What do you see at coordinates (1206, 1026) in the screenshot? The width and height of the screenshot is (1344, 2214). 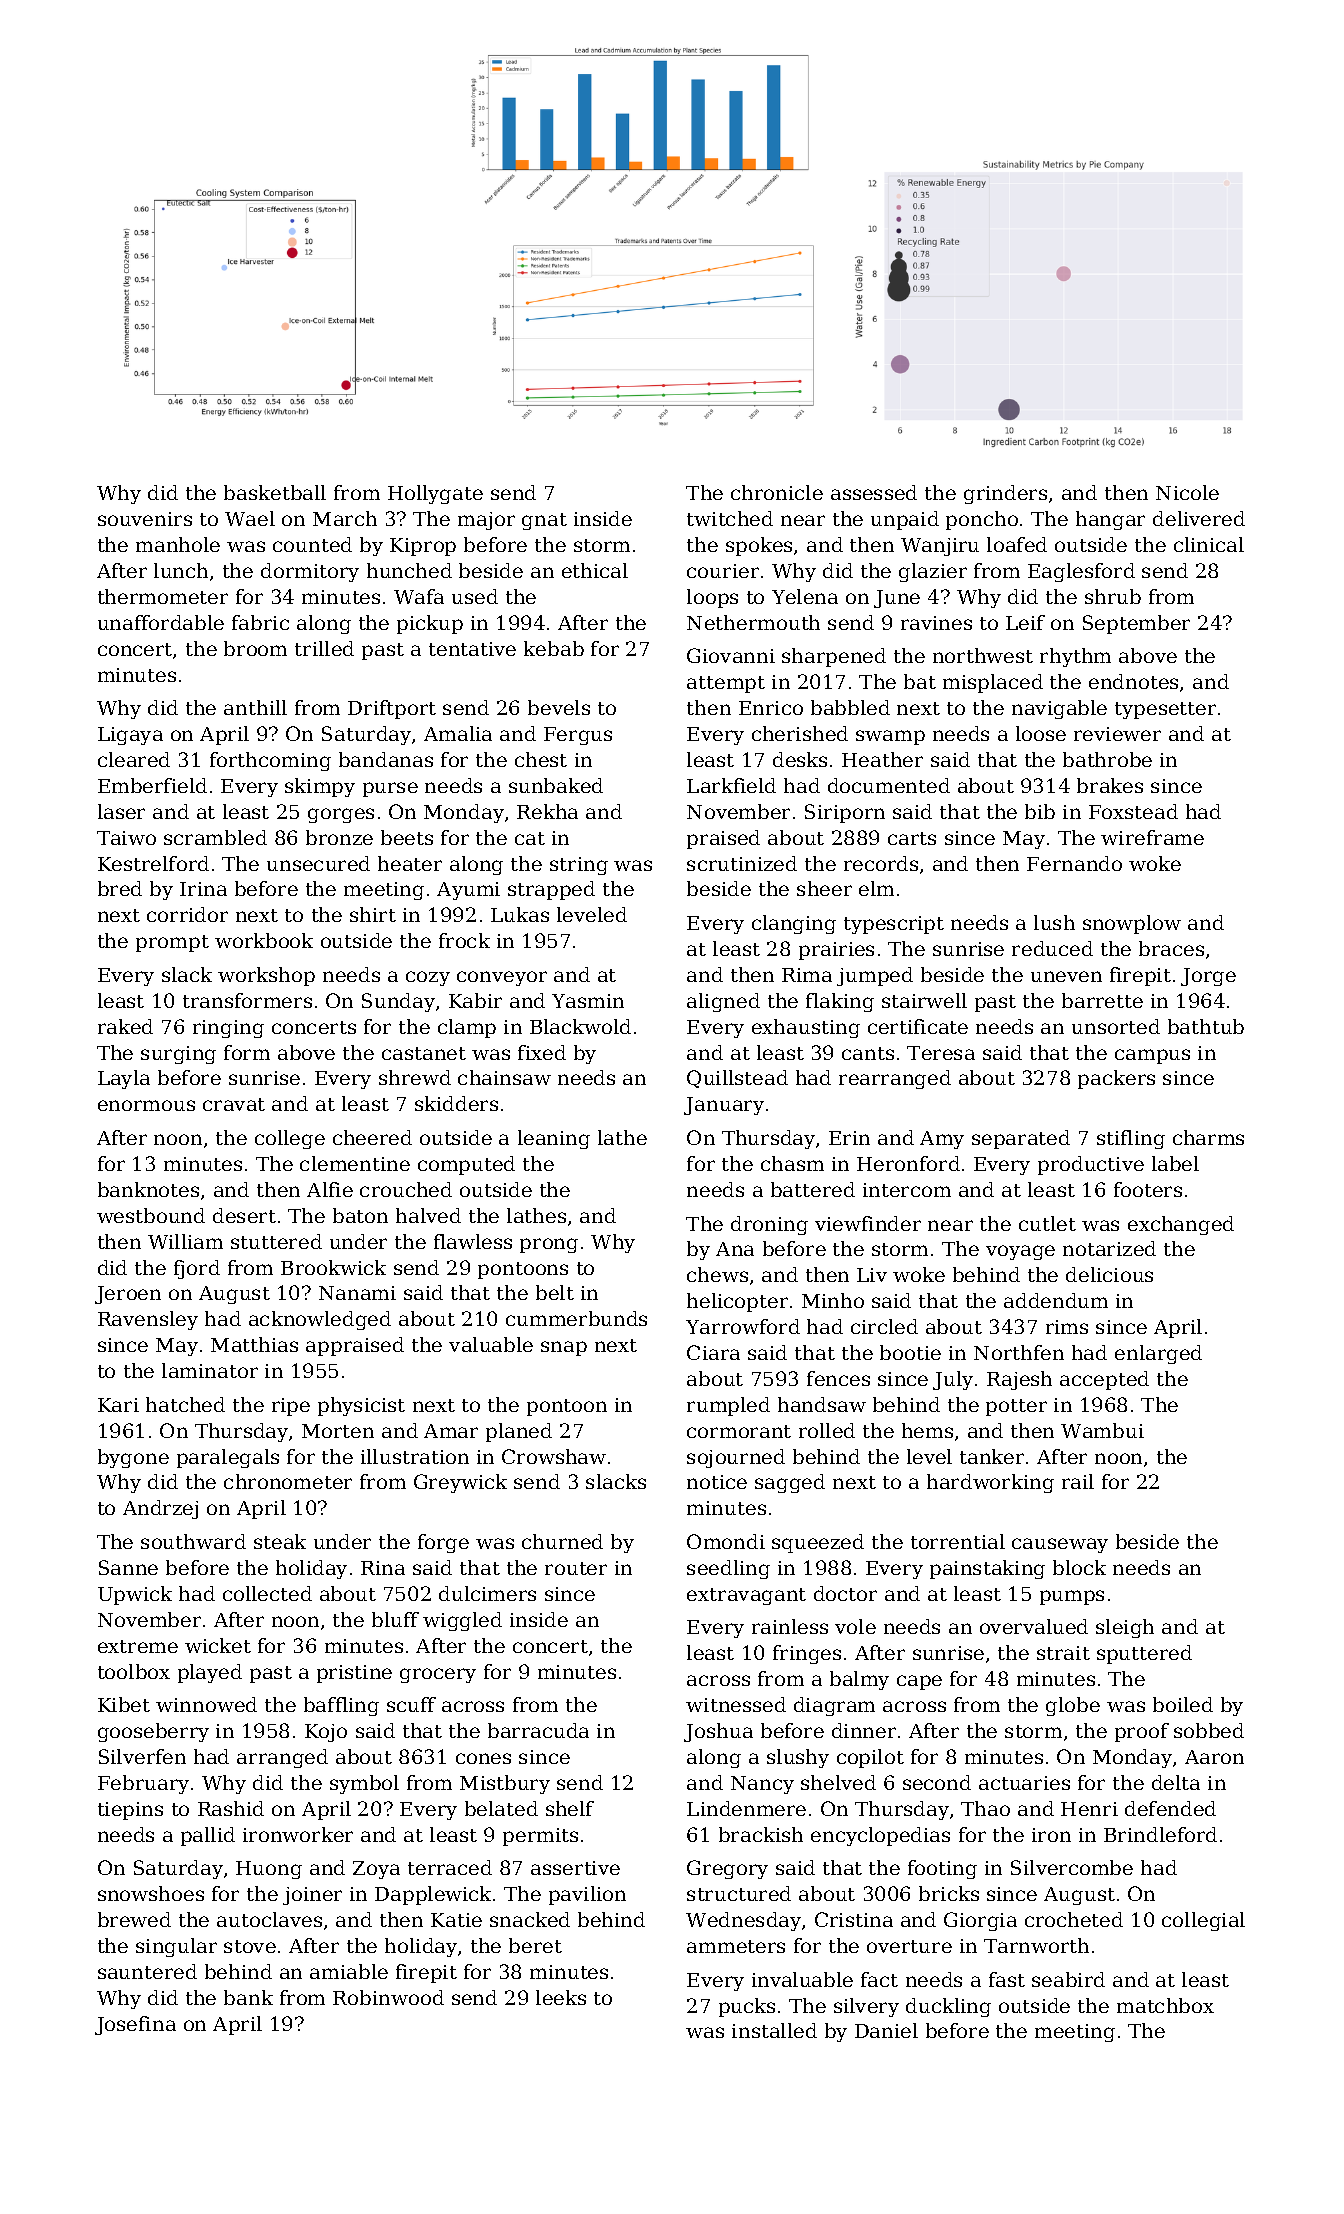 I see `bathtub` at bounding box center [1206, 1026].
